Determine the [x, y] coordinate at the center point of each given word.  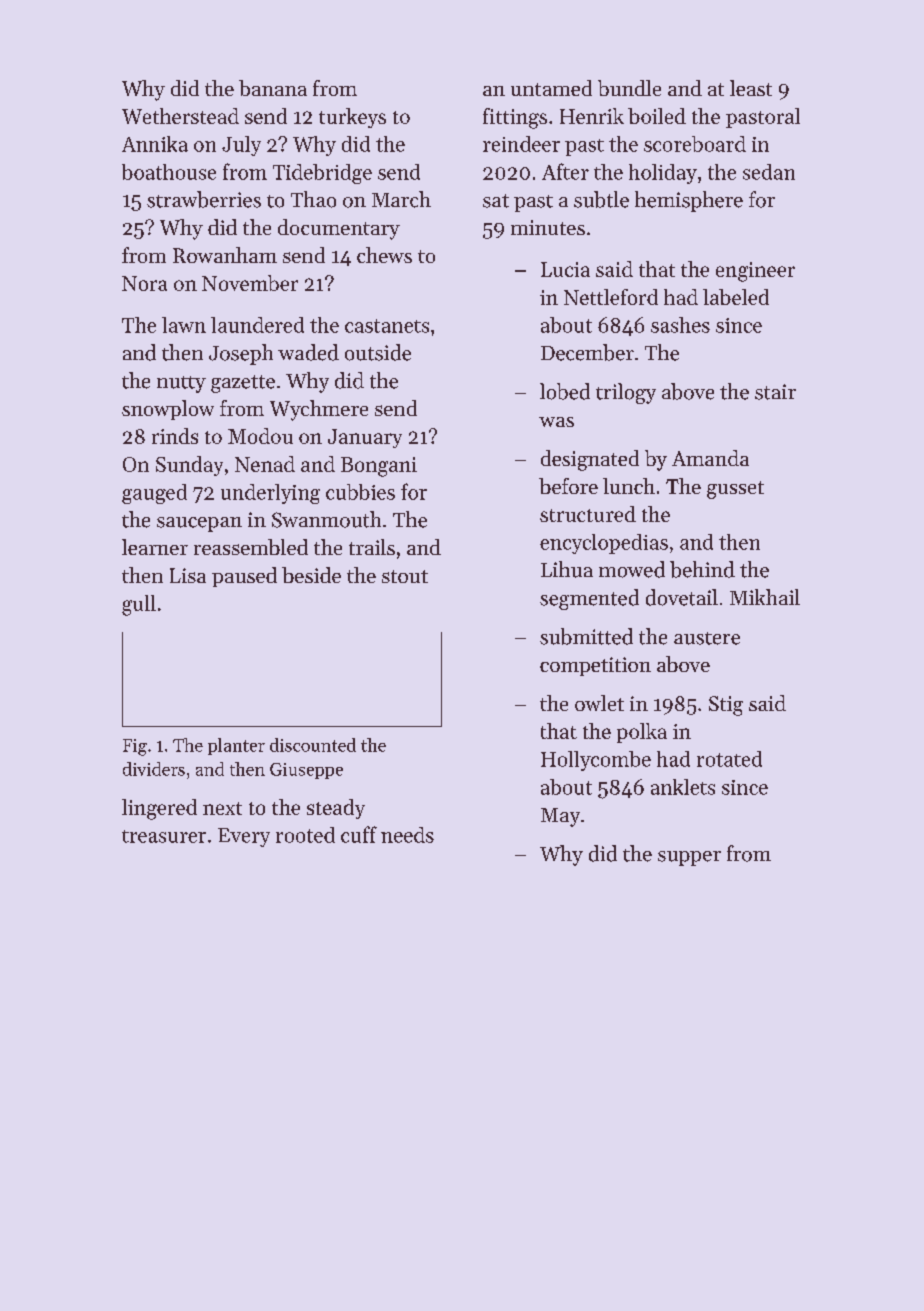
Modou [260, 436]
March [401, 199]
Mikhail [765, 597]
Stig [726, 706]
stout [405, 576]
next [222, 808]
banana [273, 88]
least [751, 88]
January [365, 438]
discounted [313, 745]
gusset [735, 490]
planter [236, 746]
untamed [551, 88]
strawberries [204, 199]
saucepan [199, 524]
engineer [755, 272]
